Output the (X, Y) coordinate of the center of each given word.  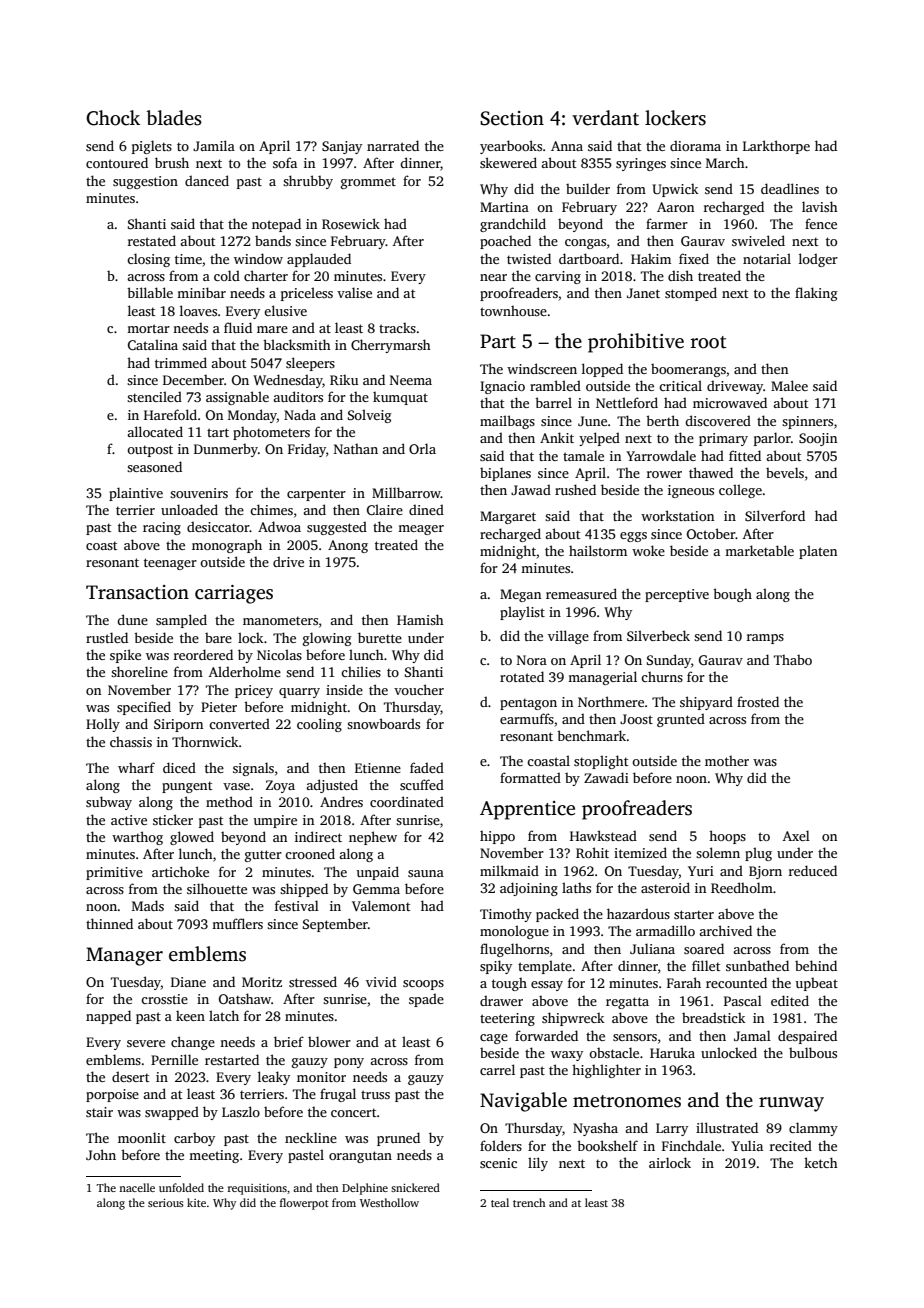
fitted (745, 455)
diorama (695, 145)
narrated (393, 145)
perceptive (677, 595)
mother (727, 761)
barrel (553, 402)
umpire (275, 821)
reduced (813, 870)
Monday (252, 416)
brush (172, 162)
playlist (522, 613)
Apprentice (527, 810)
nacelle (137, 1187)
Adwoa (279, 526)
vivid (381, 981)
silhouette (217, 888)
